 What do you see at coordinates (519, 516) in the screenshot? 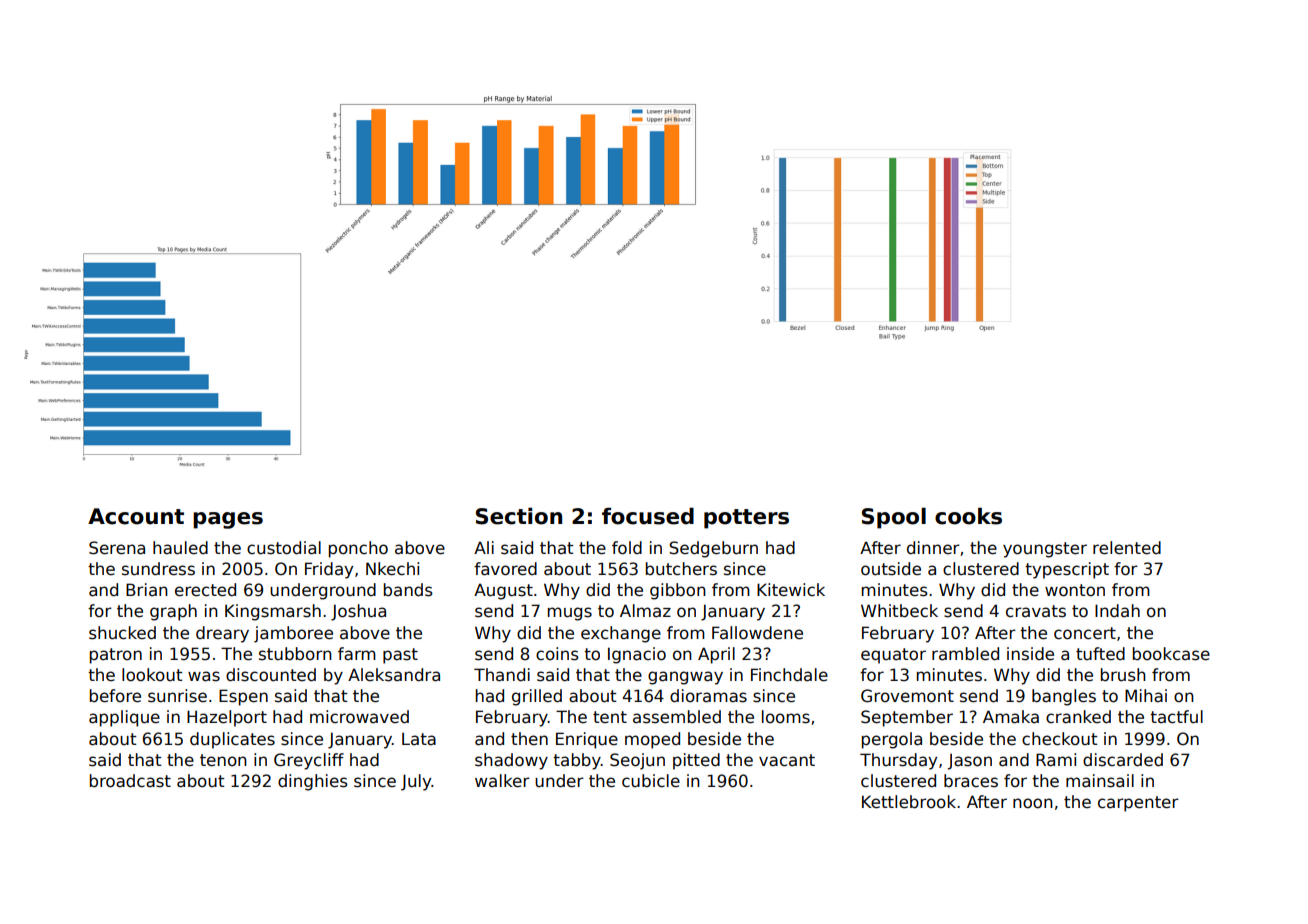
I see `Section` at bounding box center [519, 516].
